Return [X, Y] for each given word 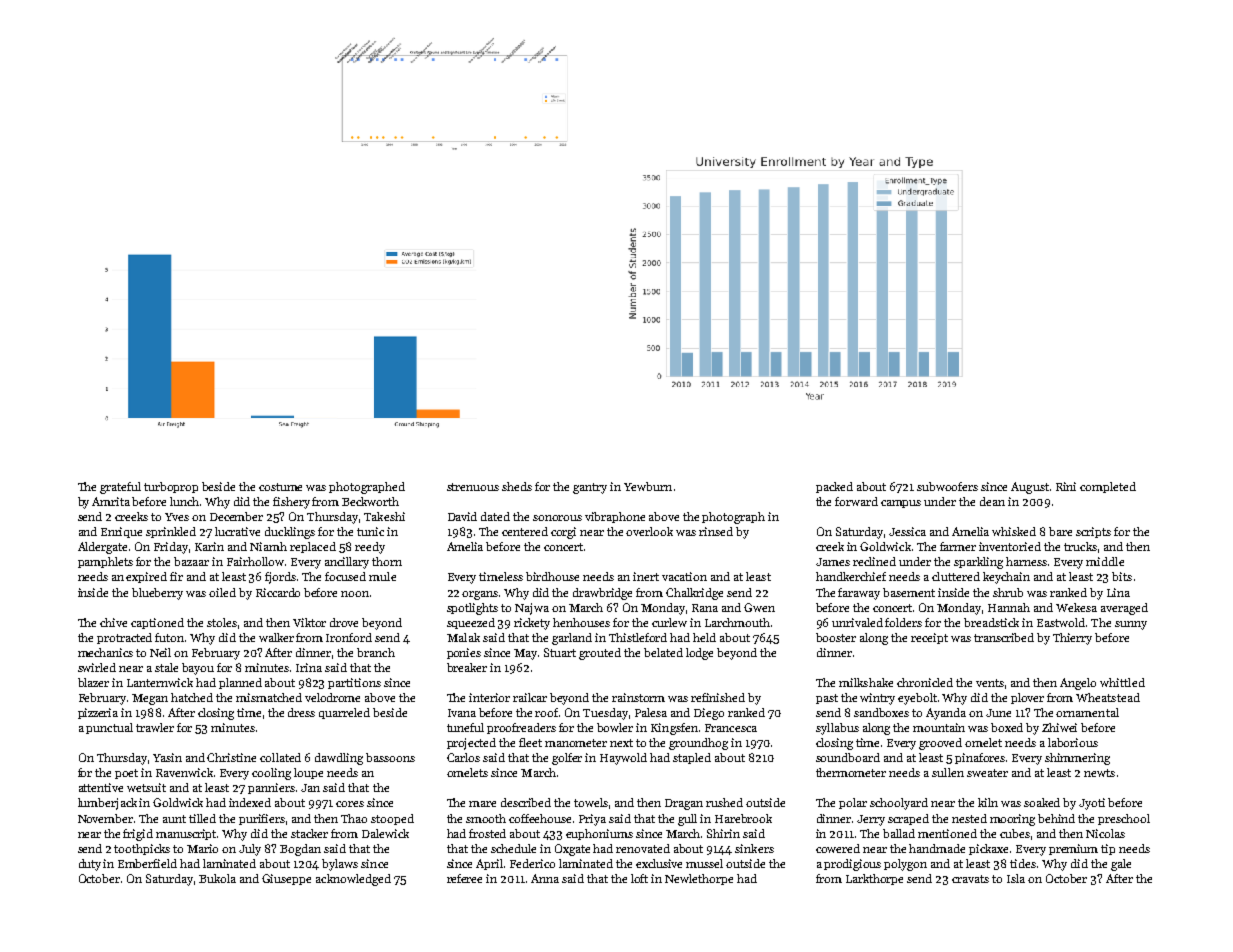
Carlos [463, 757]
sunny [1131, 625]
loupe [308, 773]
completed [1108, 487]
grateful [120, 488]
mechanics [105, 652]
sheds [517, 486]
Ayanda [946, 714]
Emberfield [147, 863]
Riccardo [278, 592]
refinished [718, 697]
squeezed [471, 623]
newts [1099, 773]
